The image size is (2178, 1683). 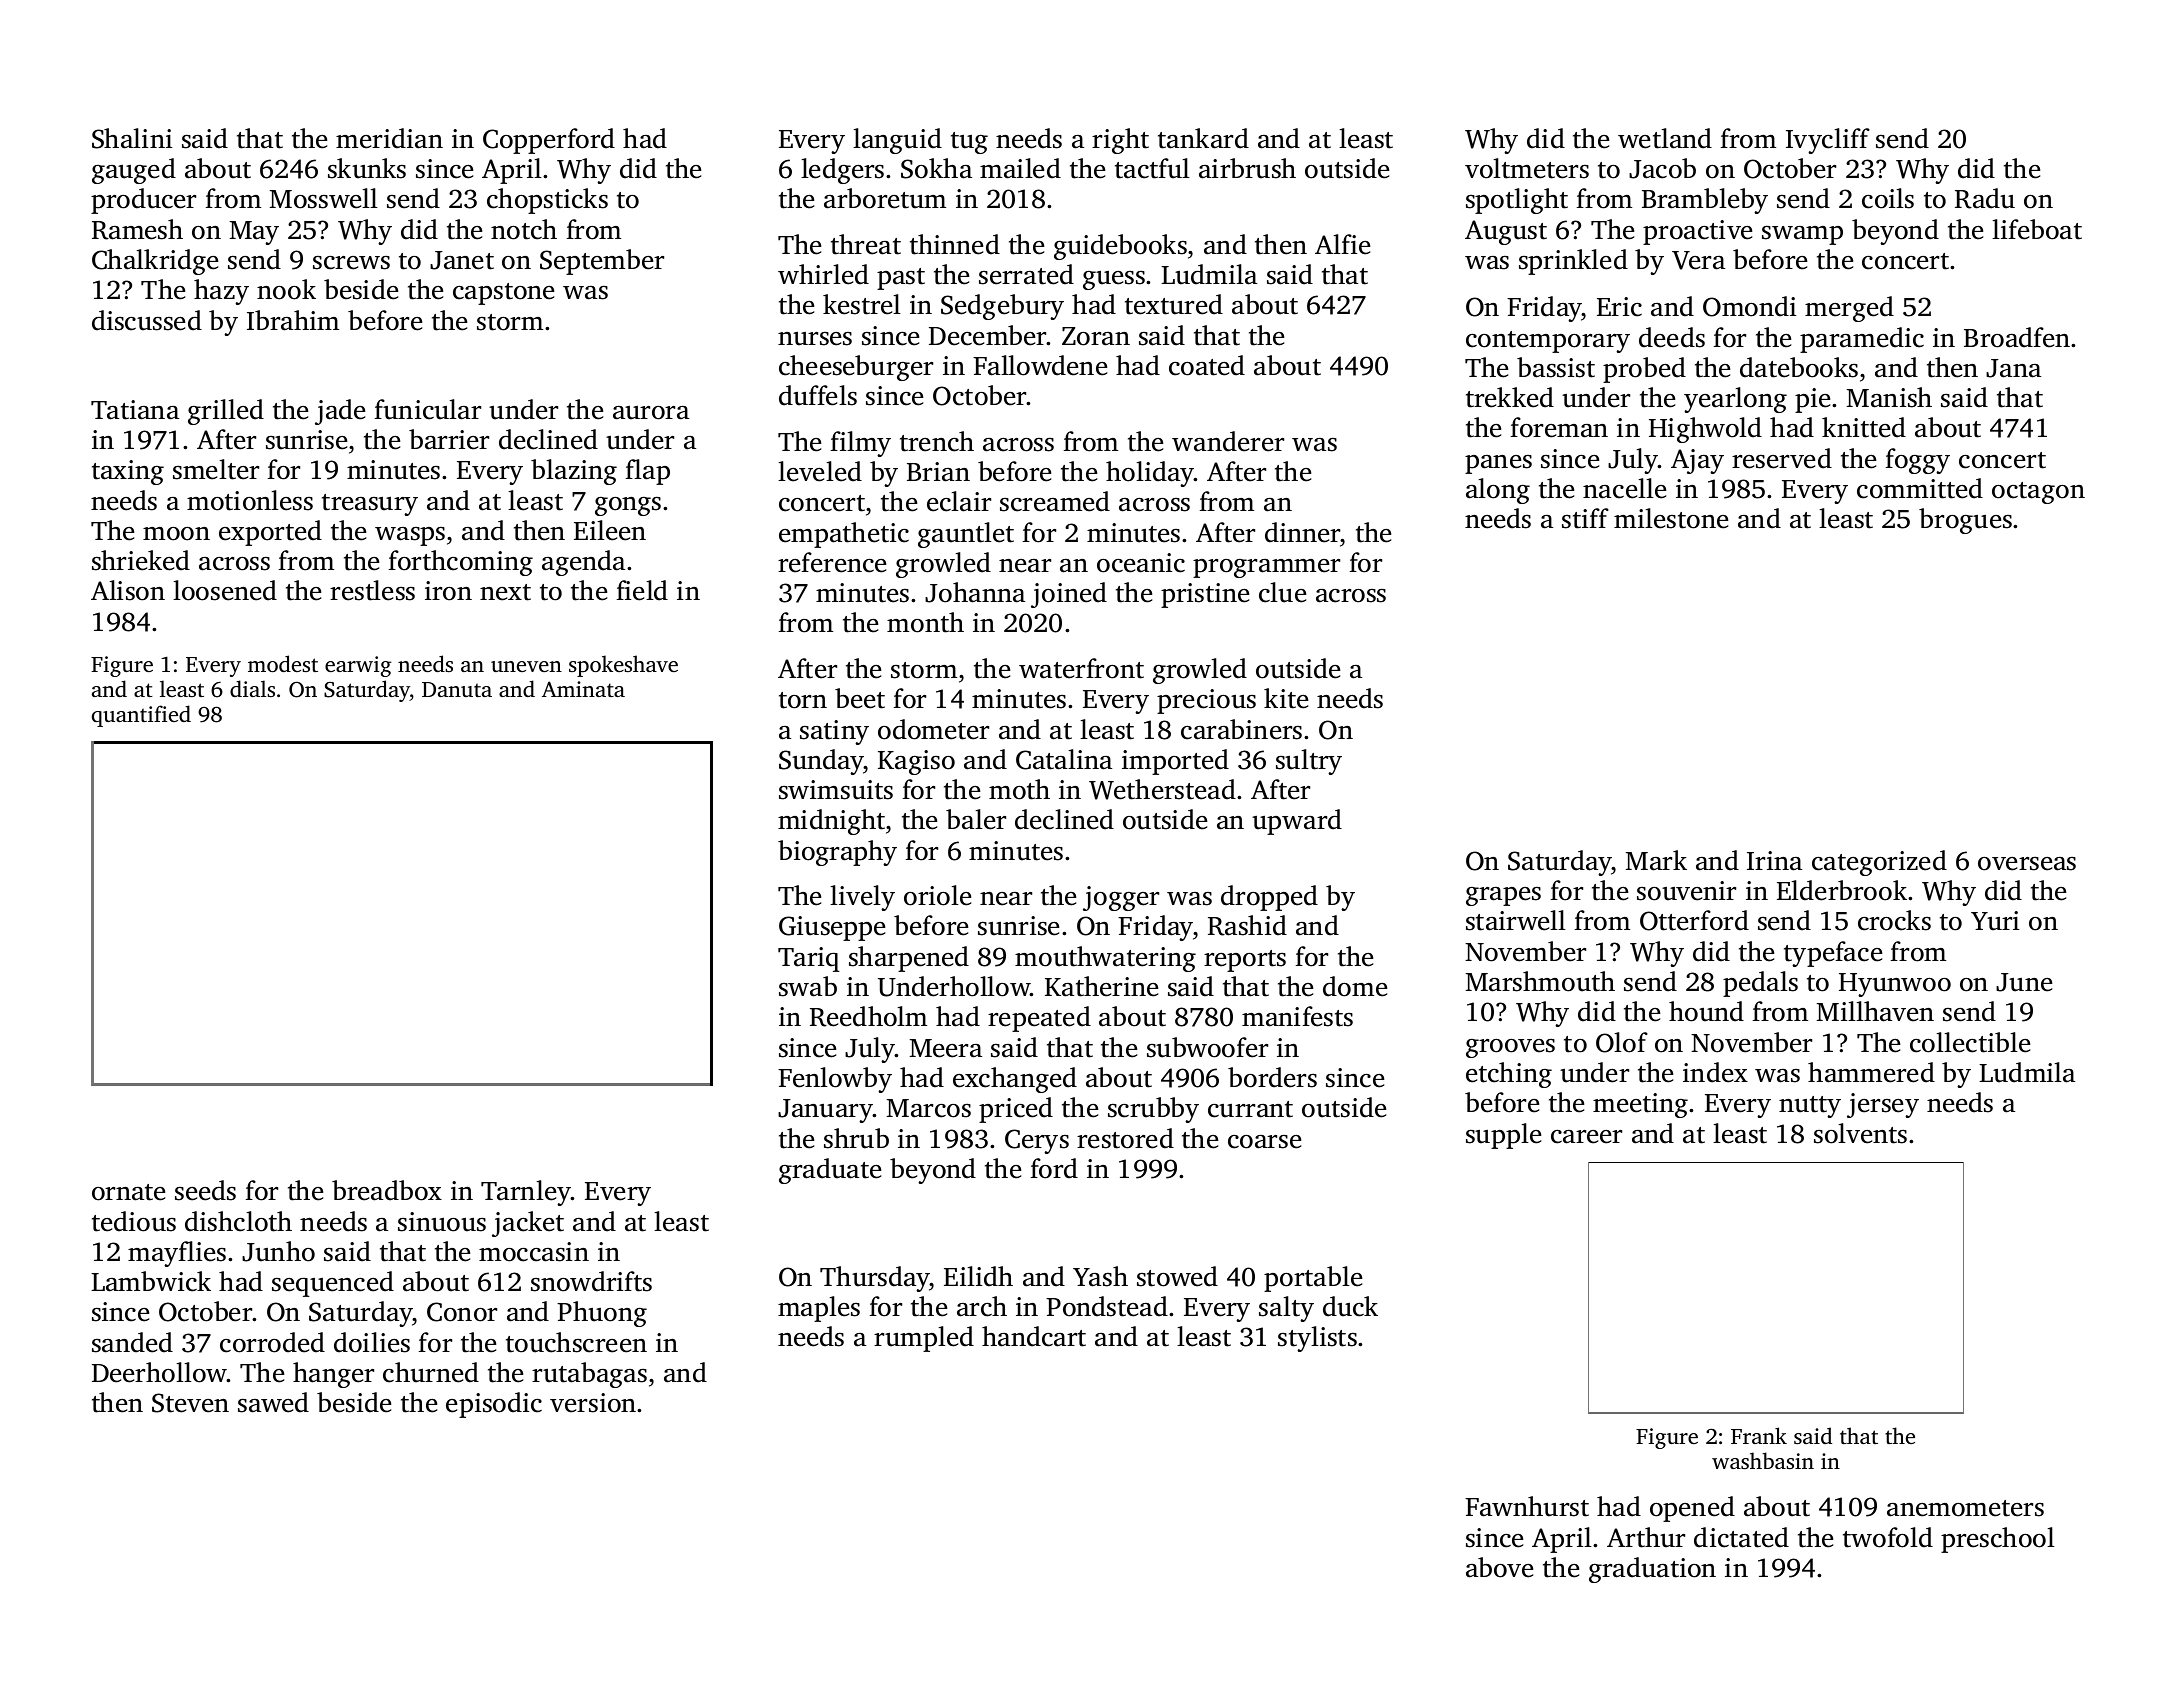 I want to click on above, so click(x=1499, y=1567).
